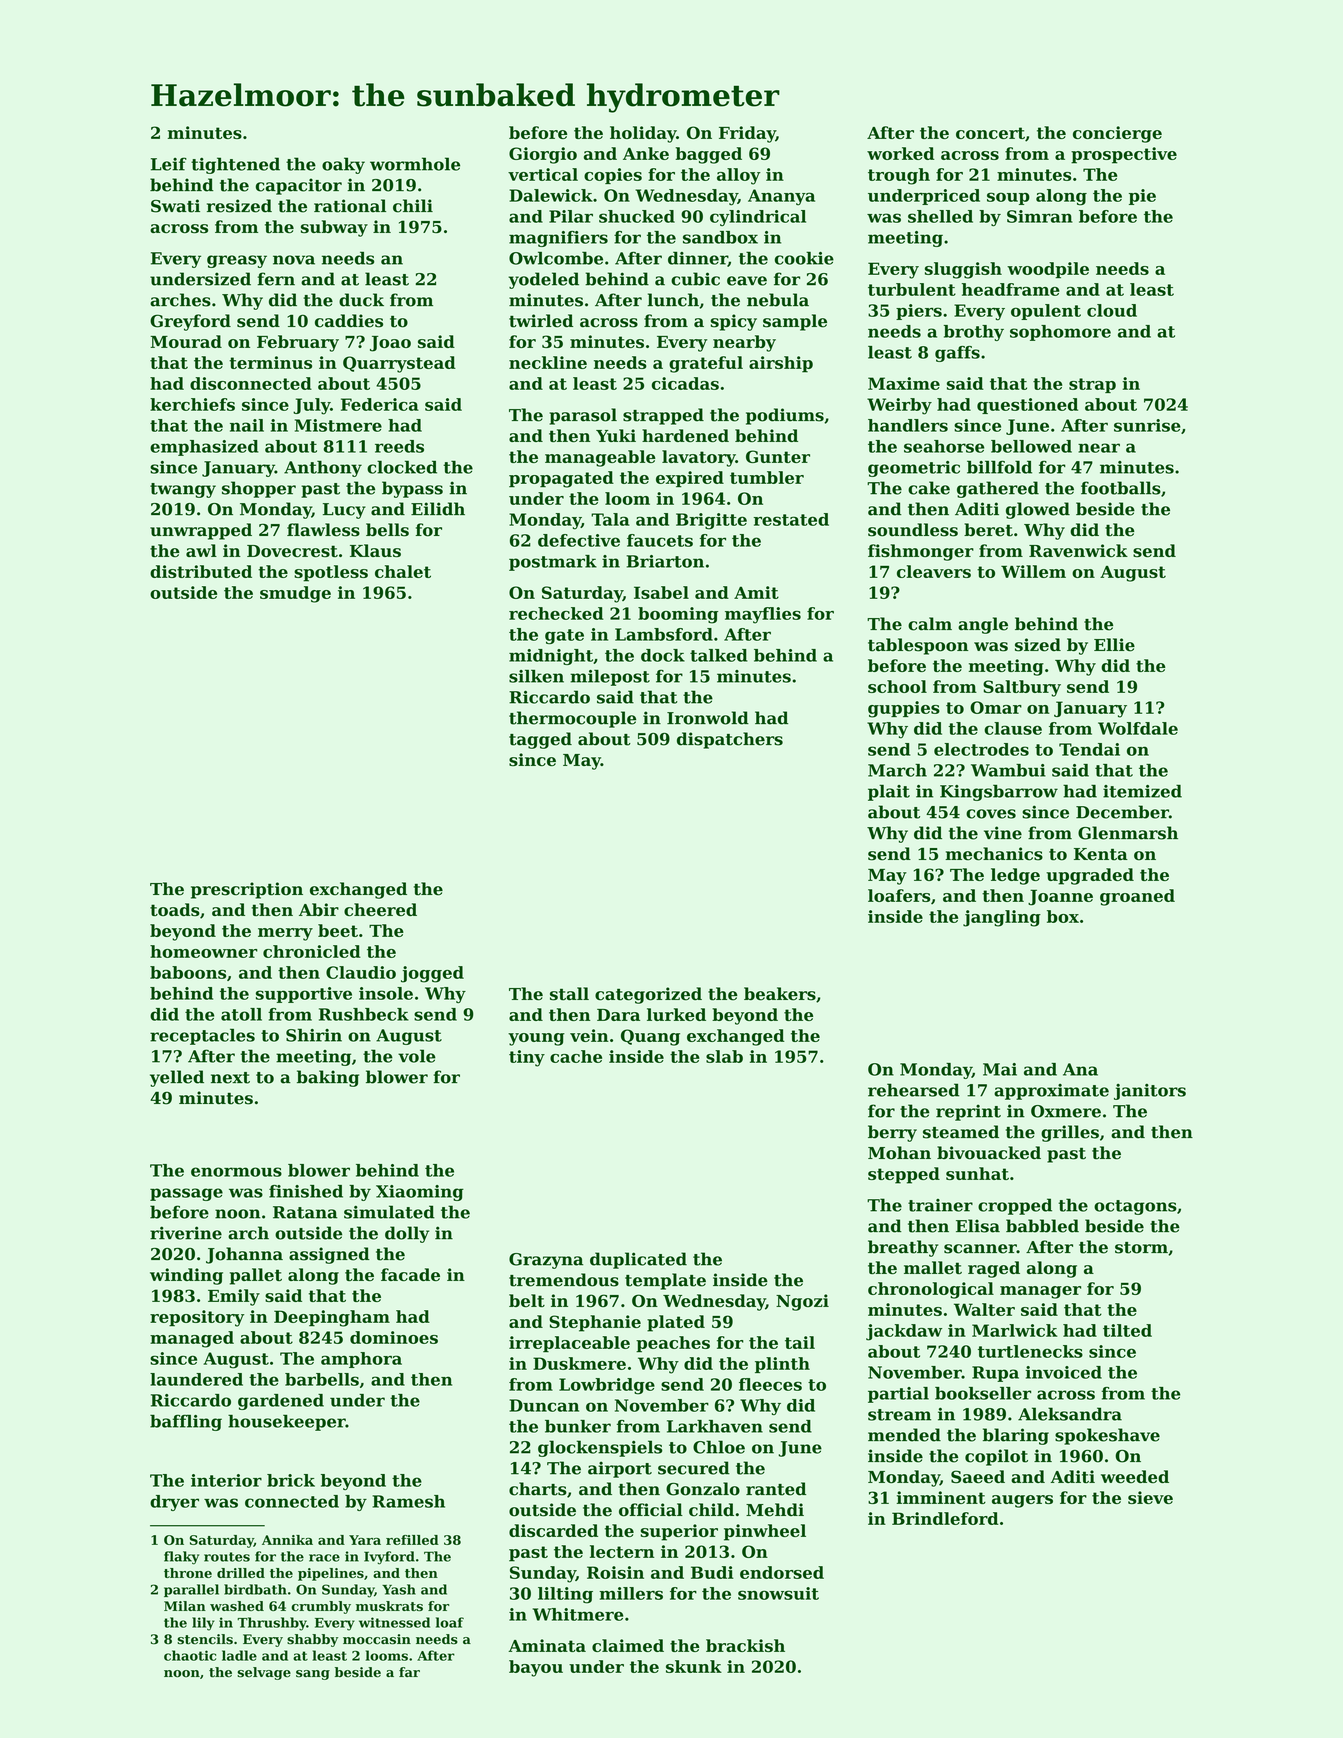 The height and width of the document is (1738, 1343). I want to click on Owlcombe, so click(556, 258).
